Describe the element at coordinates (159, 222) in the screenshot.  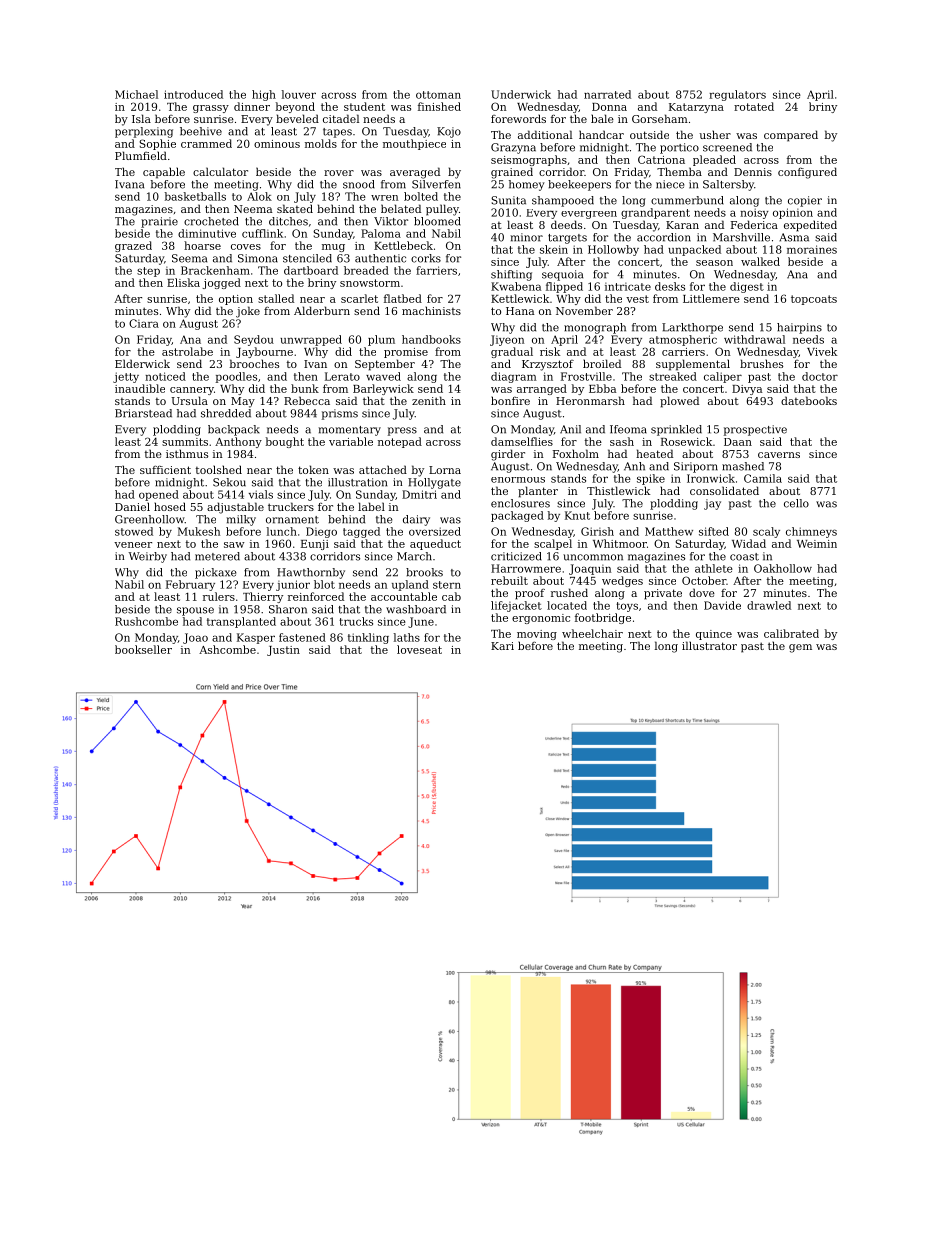
I see `prairie` at that location.
